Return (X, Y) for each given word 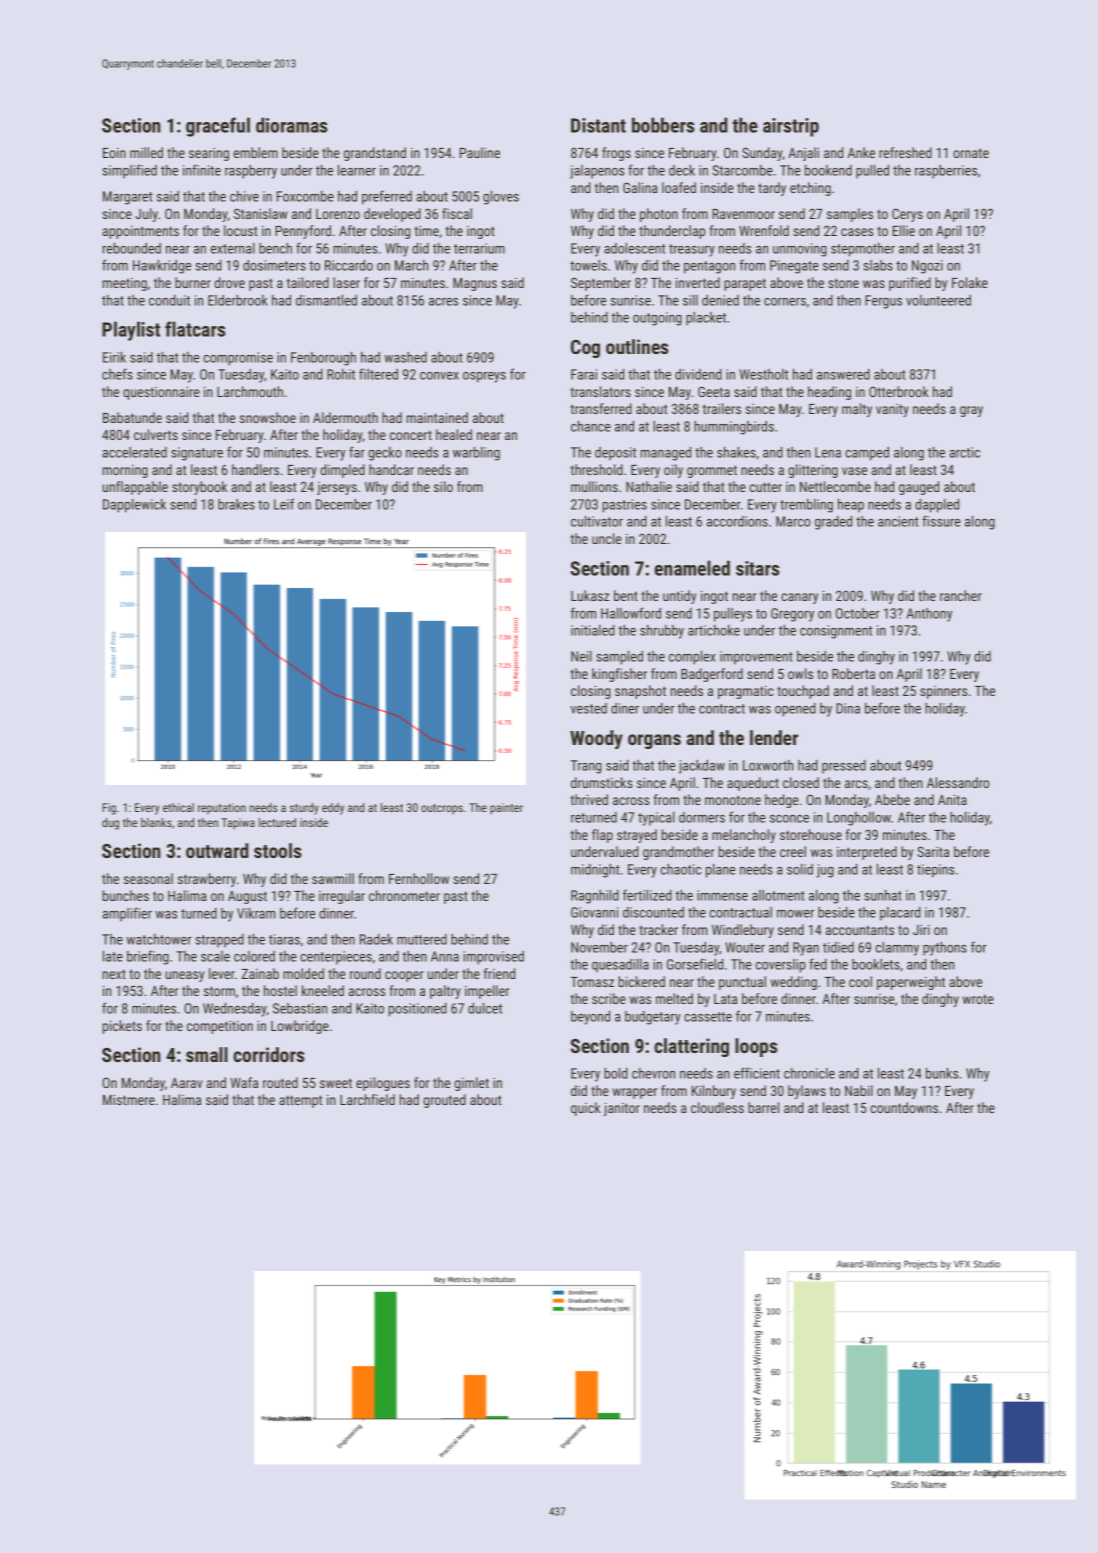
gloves (501, 198)
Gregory (792, 615)
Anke (861, 152)
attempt (300, 1101)
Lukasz (590, 595)
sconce (789, 819)
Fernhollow (419, 878)
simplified (129, 171)
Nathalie (649, 486)
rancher (961, 595)
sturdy (304, 809)
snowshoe (268, 417)
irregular (342, 897)
